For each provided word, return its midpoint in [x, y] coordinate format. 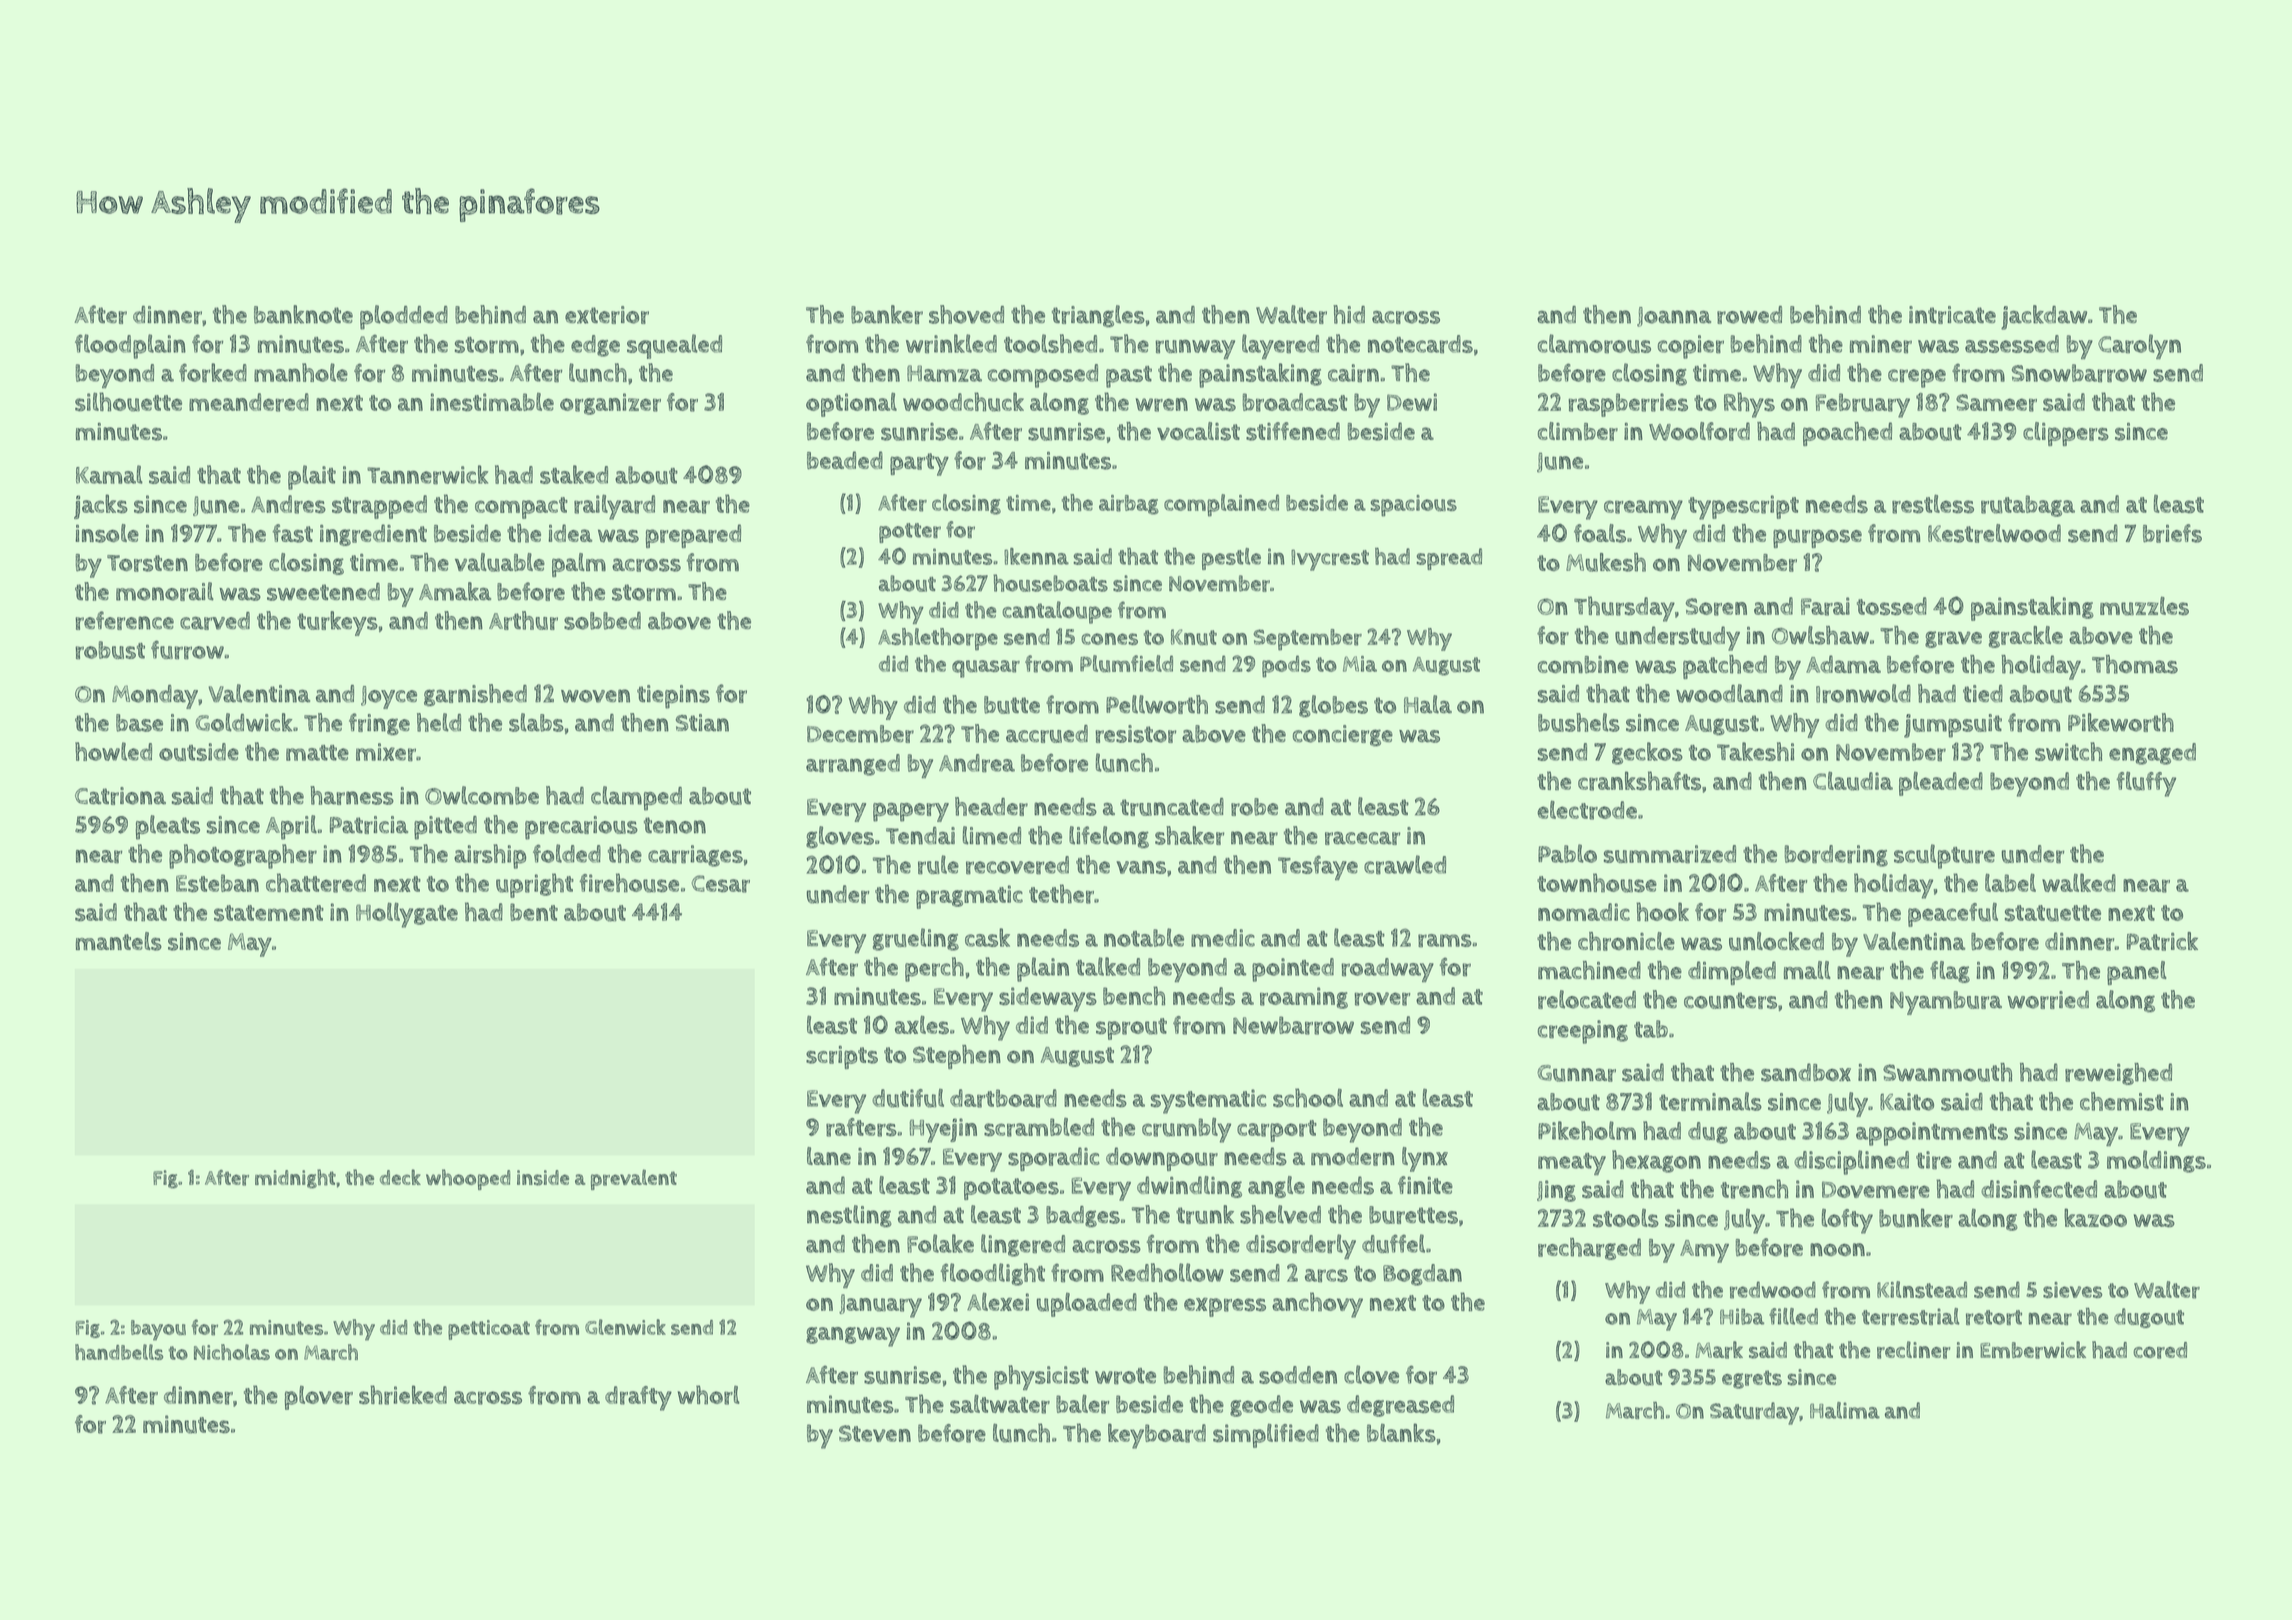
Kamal [109, 474]
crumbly [1186, 1130]
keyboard [1157, 1436]
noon [1837, 1249]
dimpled [1732, 973]
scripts [842, 1057]
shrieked [403, 1395]
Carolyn [2139, 347]
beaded [845, 460]
